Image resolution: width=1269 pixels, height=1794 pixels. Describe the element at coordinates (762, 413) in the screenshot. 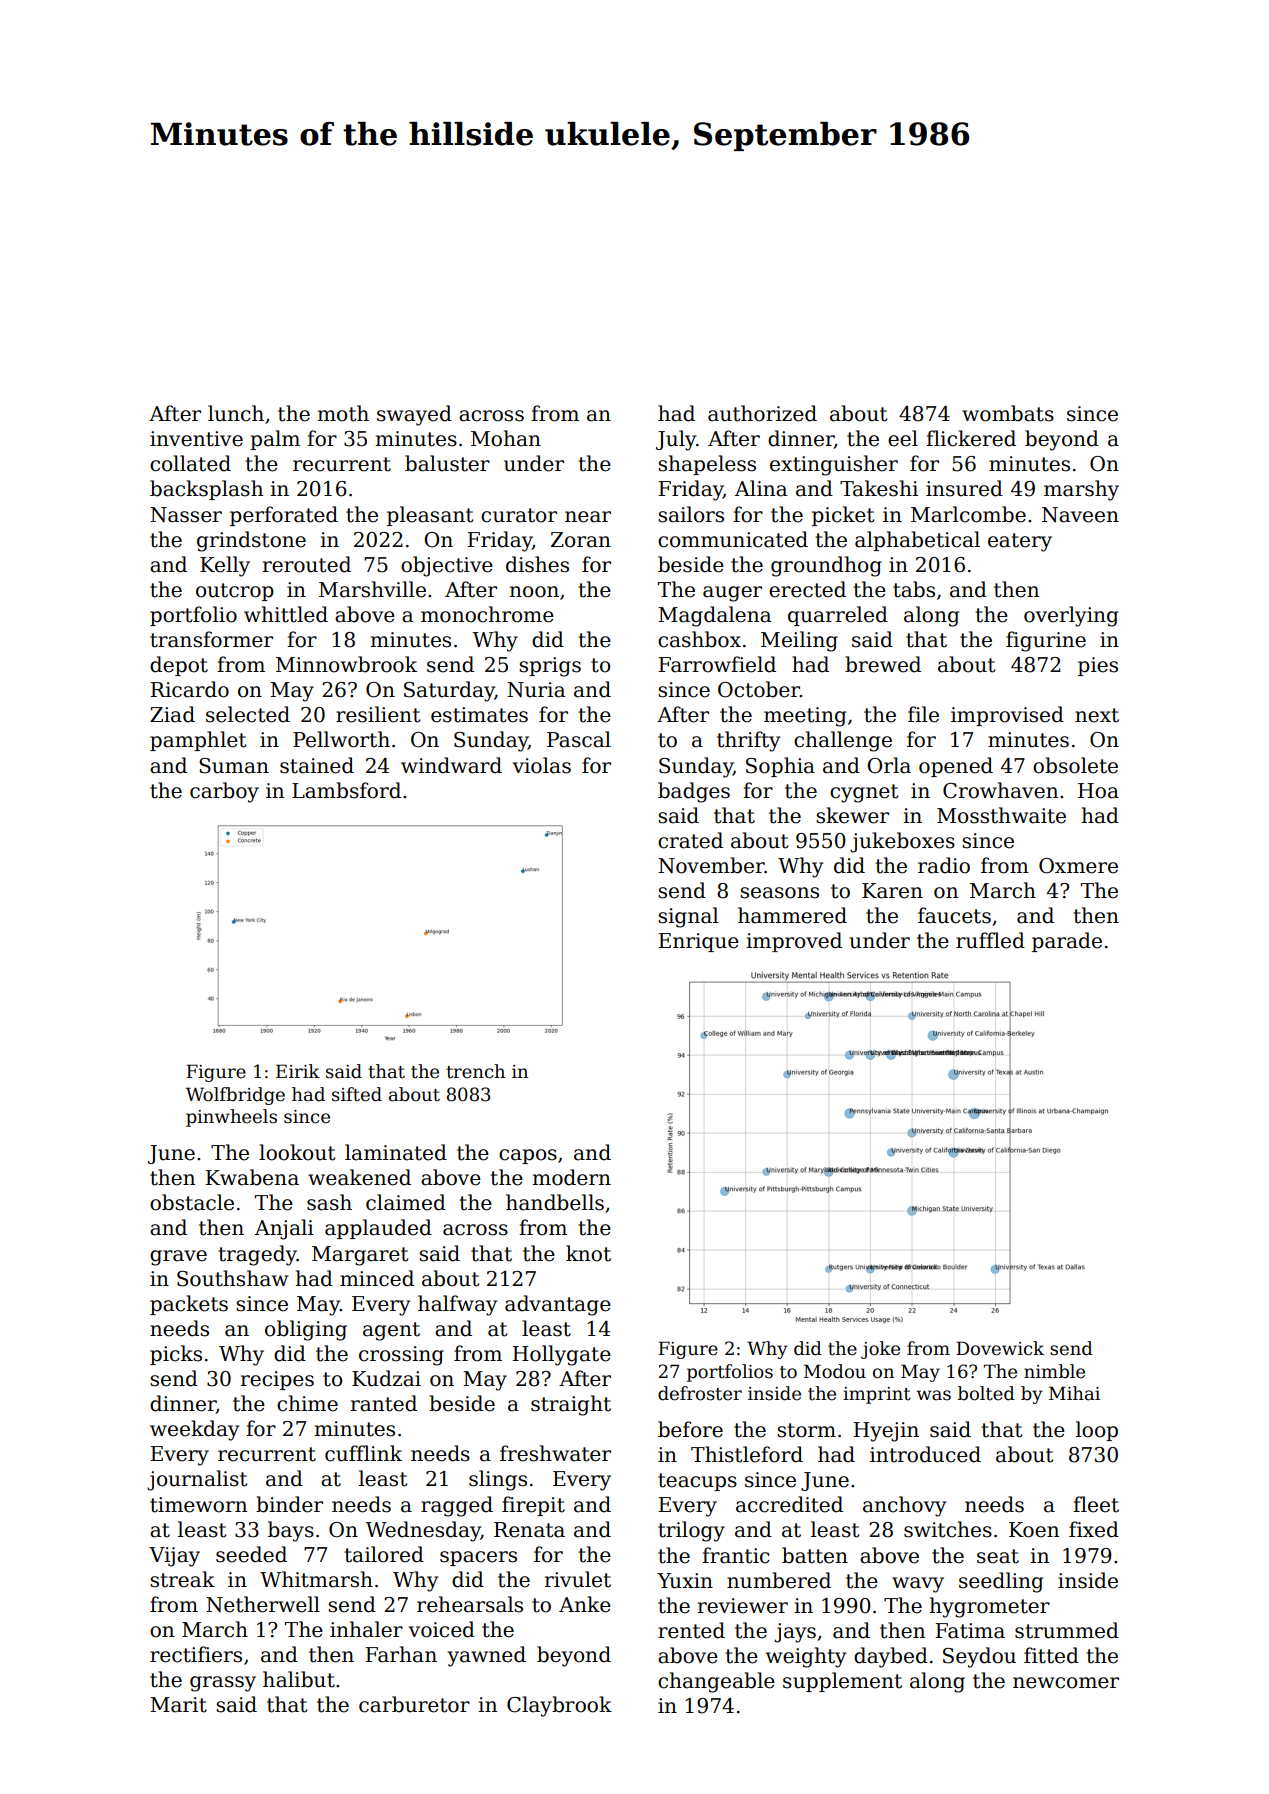

I see `authorized` at that location.
